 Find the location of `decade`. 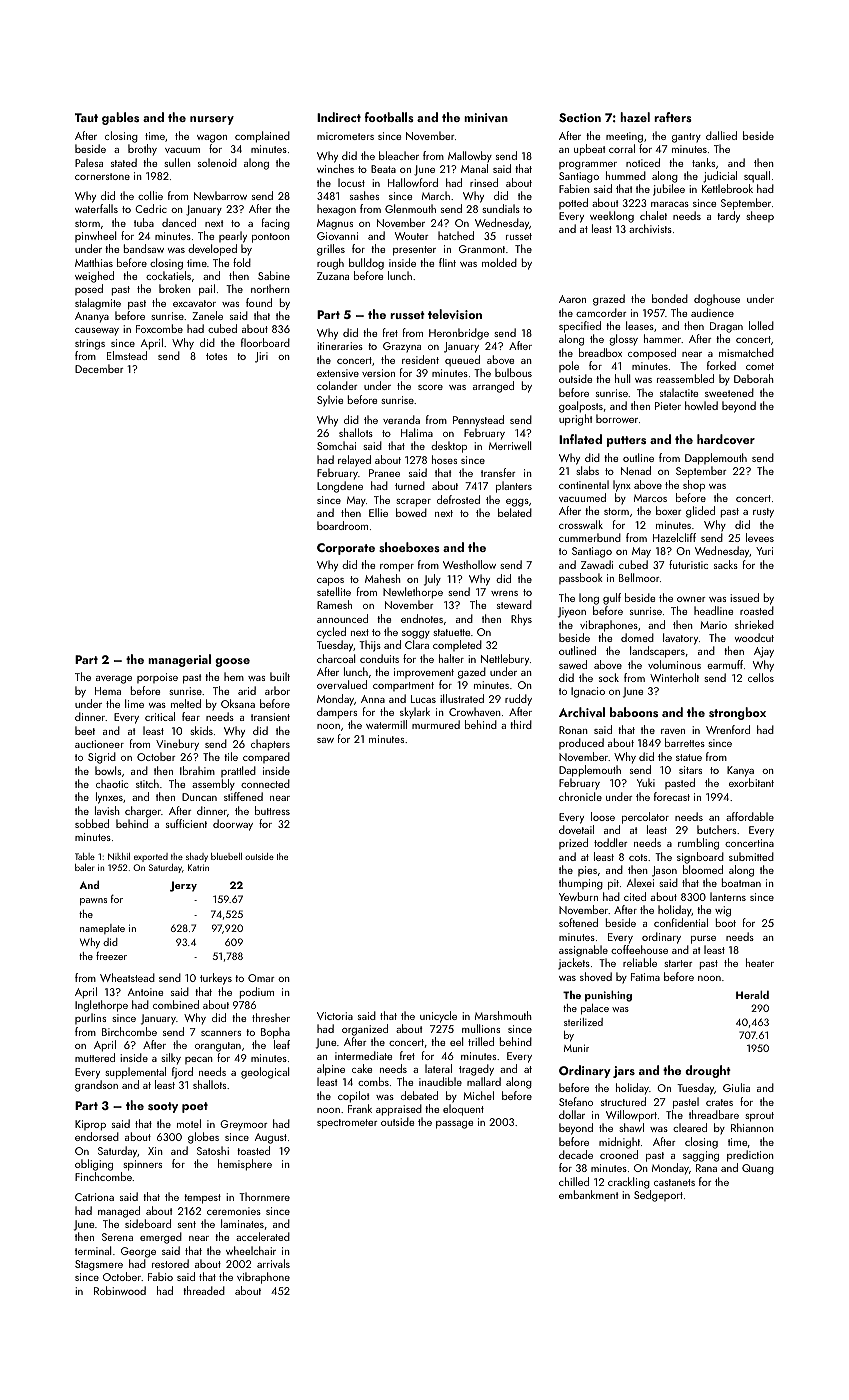

decade is located at coordinates (576, 1154).
